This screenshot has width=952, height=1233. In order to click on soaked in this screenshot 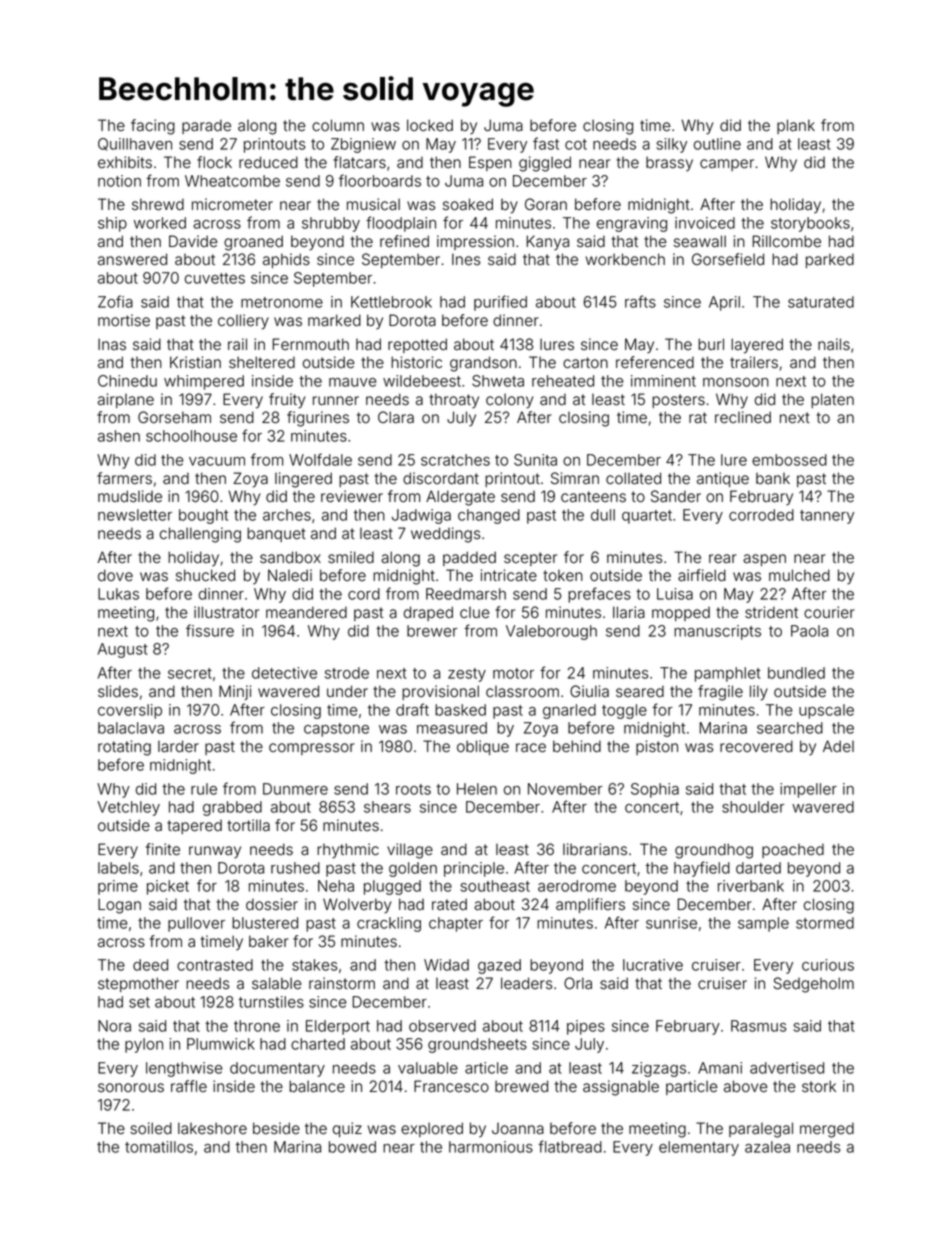, I will do `click(468, 204)`.
